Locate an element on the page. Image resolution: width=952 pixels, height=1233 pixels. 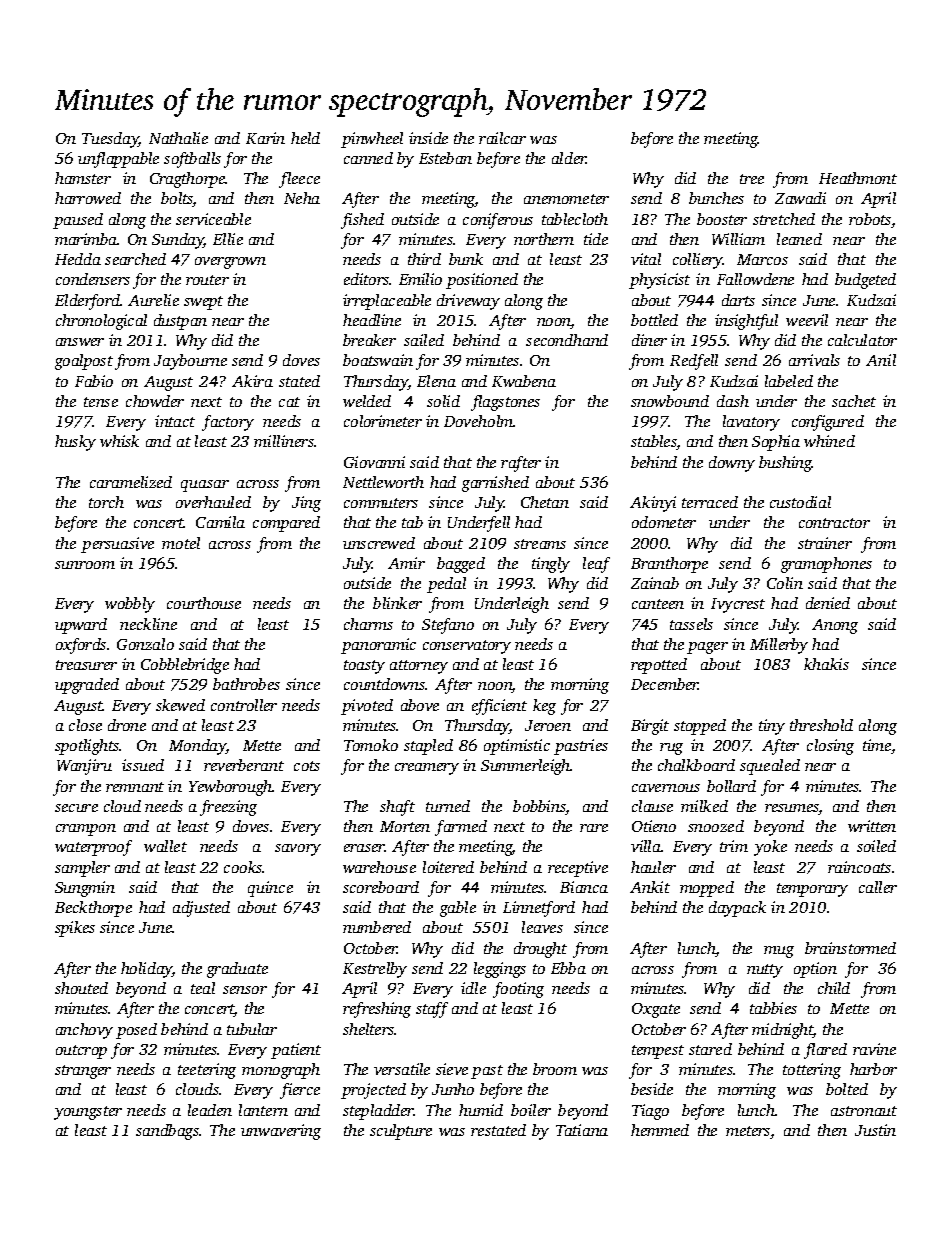
Nathalie is located at coordinates (178, 138).
